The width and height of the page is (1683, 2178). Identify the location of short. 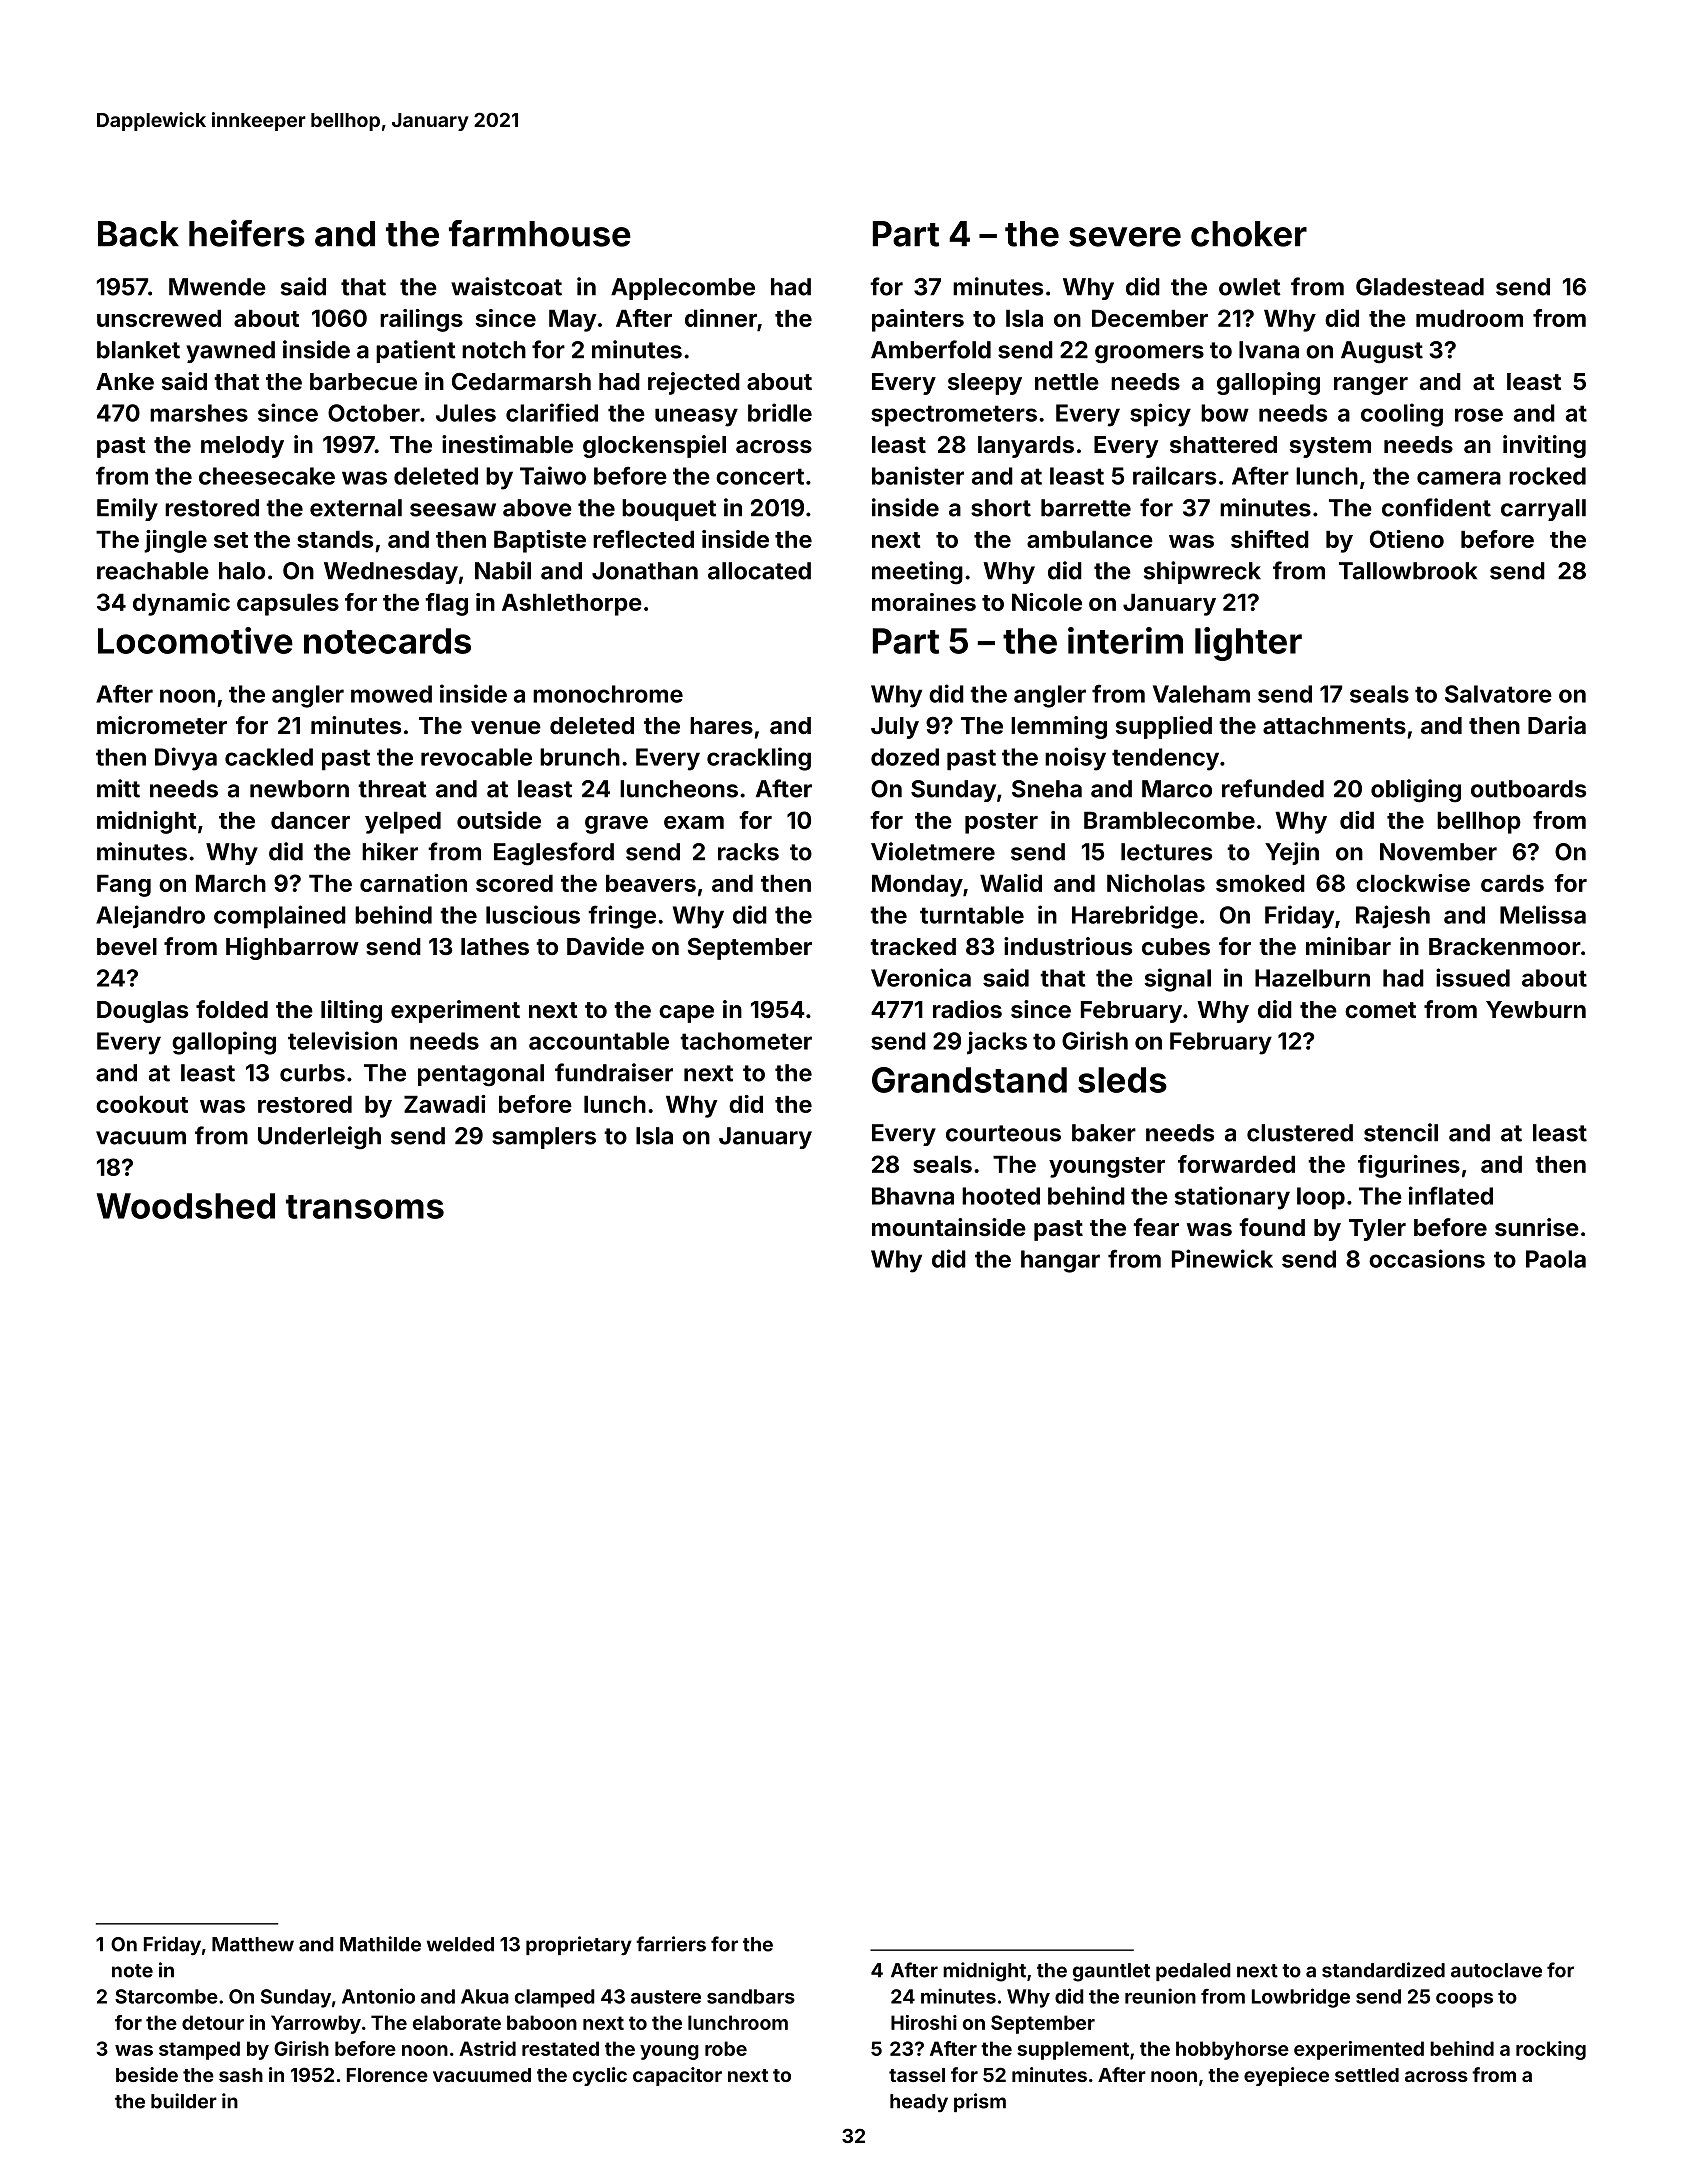
(1001, 508).
